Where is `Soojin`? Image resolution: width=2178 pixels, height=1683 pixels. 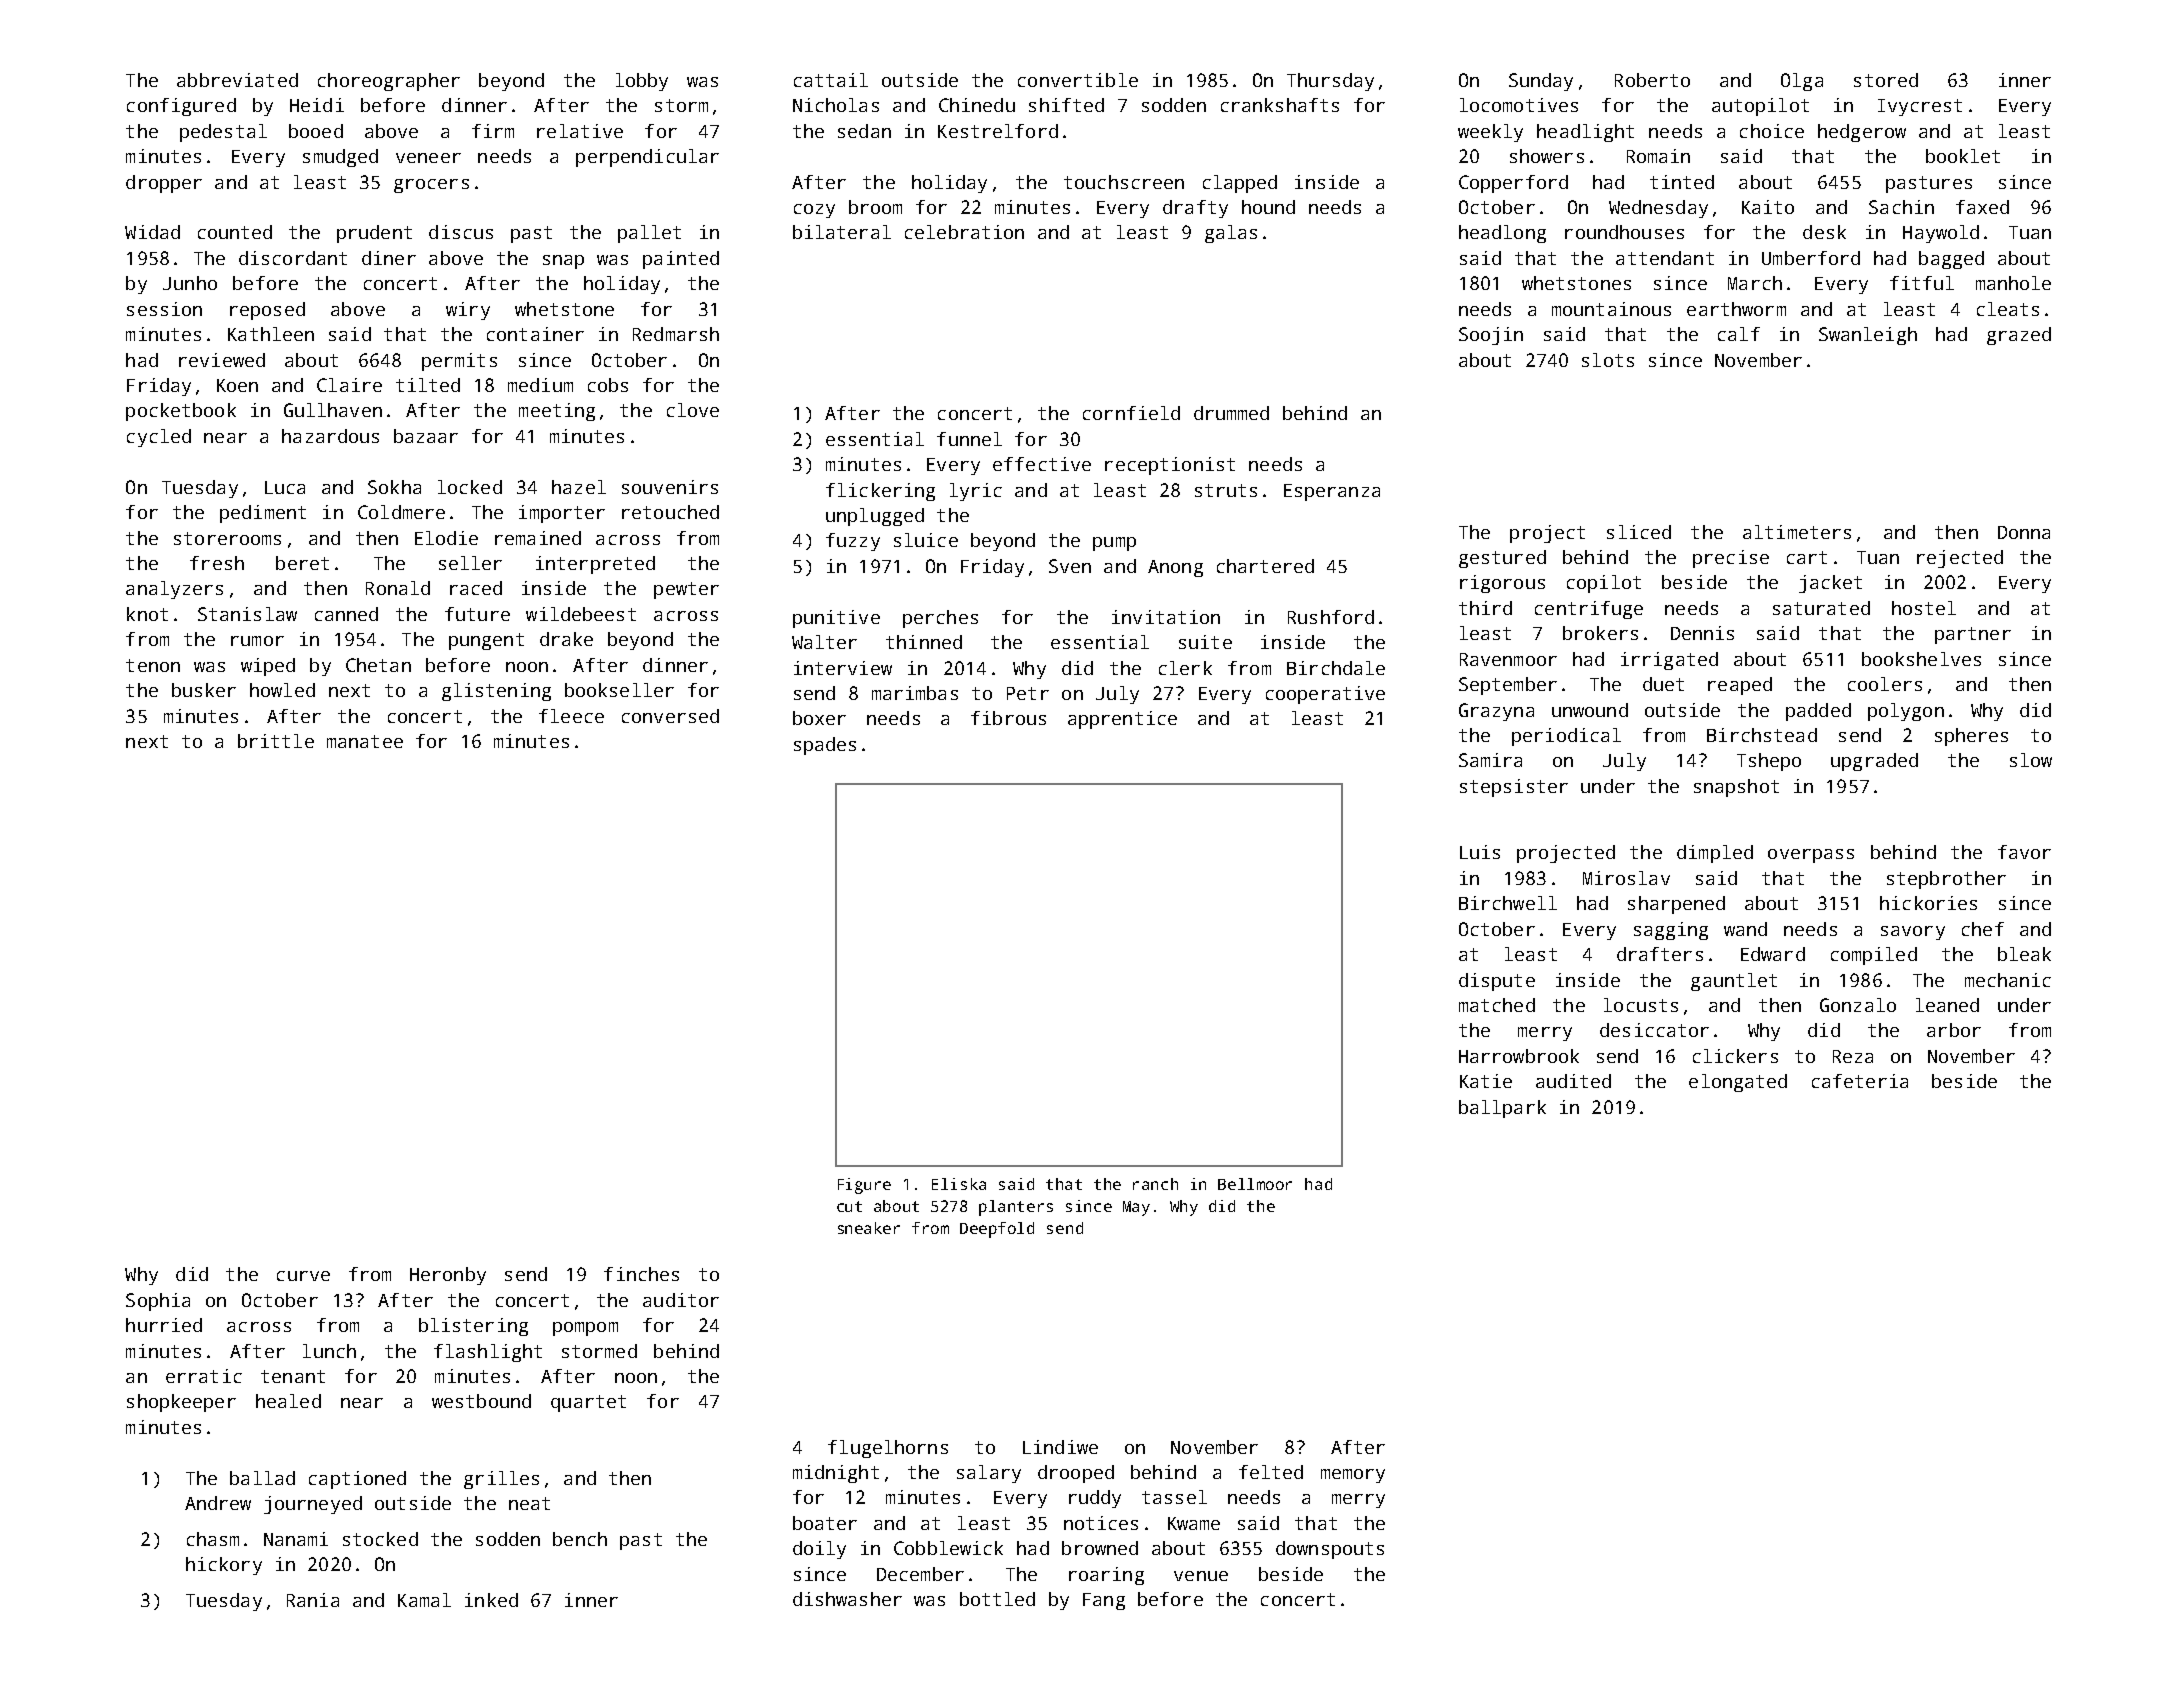
Soojin is located at coordinates (1491, 336).
